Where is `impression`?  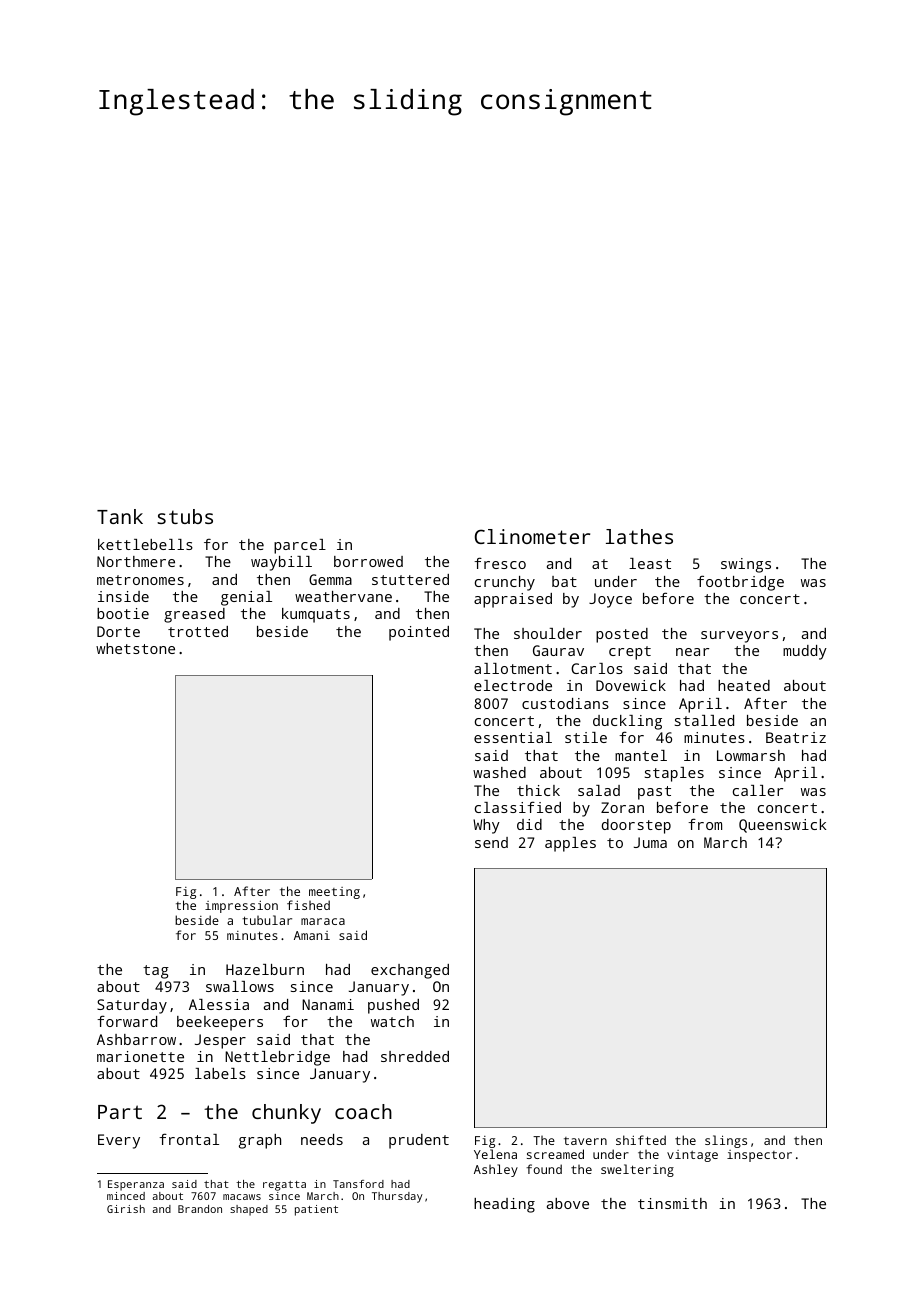 impression is located at coordinates (241, 906).
